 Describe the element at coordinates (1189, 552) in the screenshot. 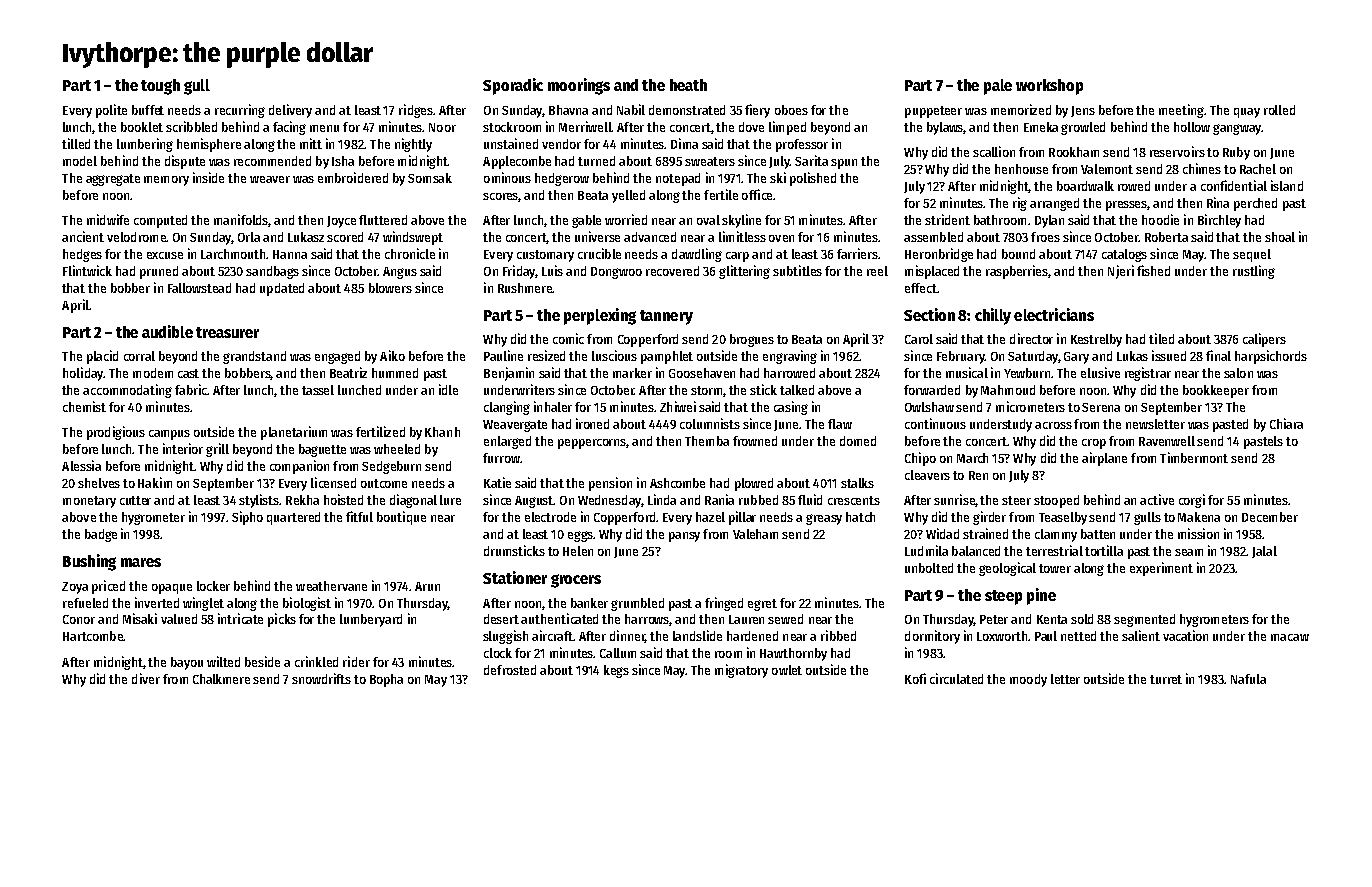

I see `seam` at that location.
